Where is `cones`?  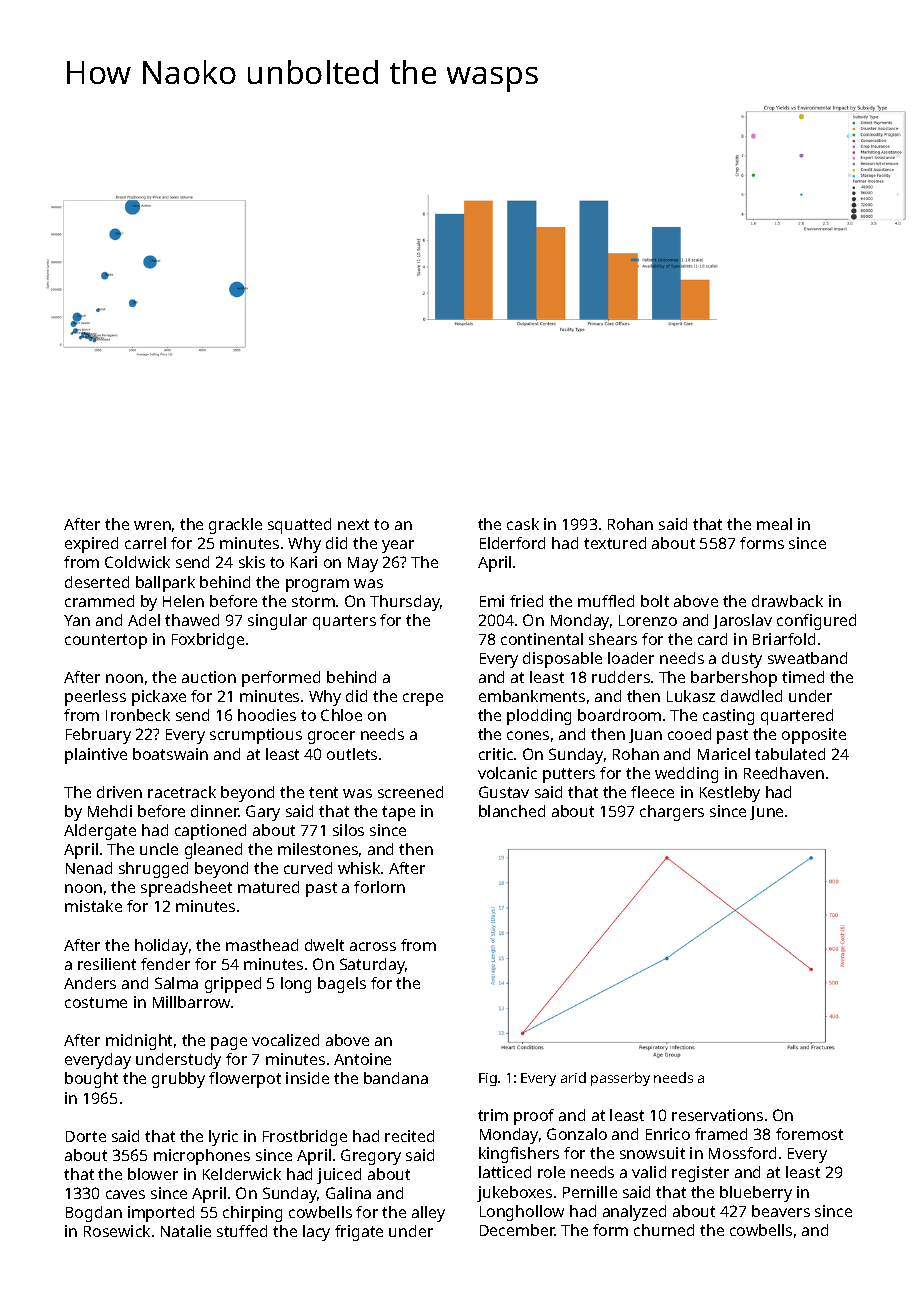 cones is located at coordinates (528, 735).
